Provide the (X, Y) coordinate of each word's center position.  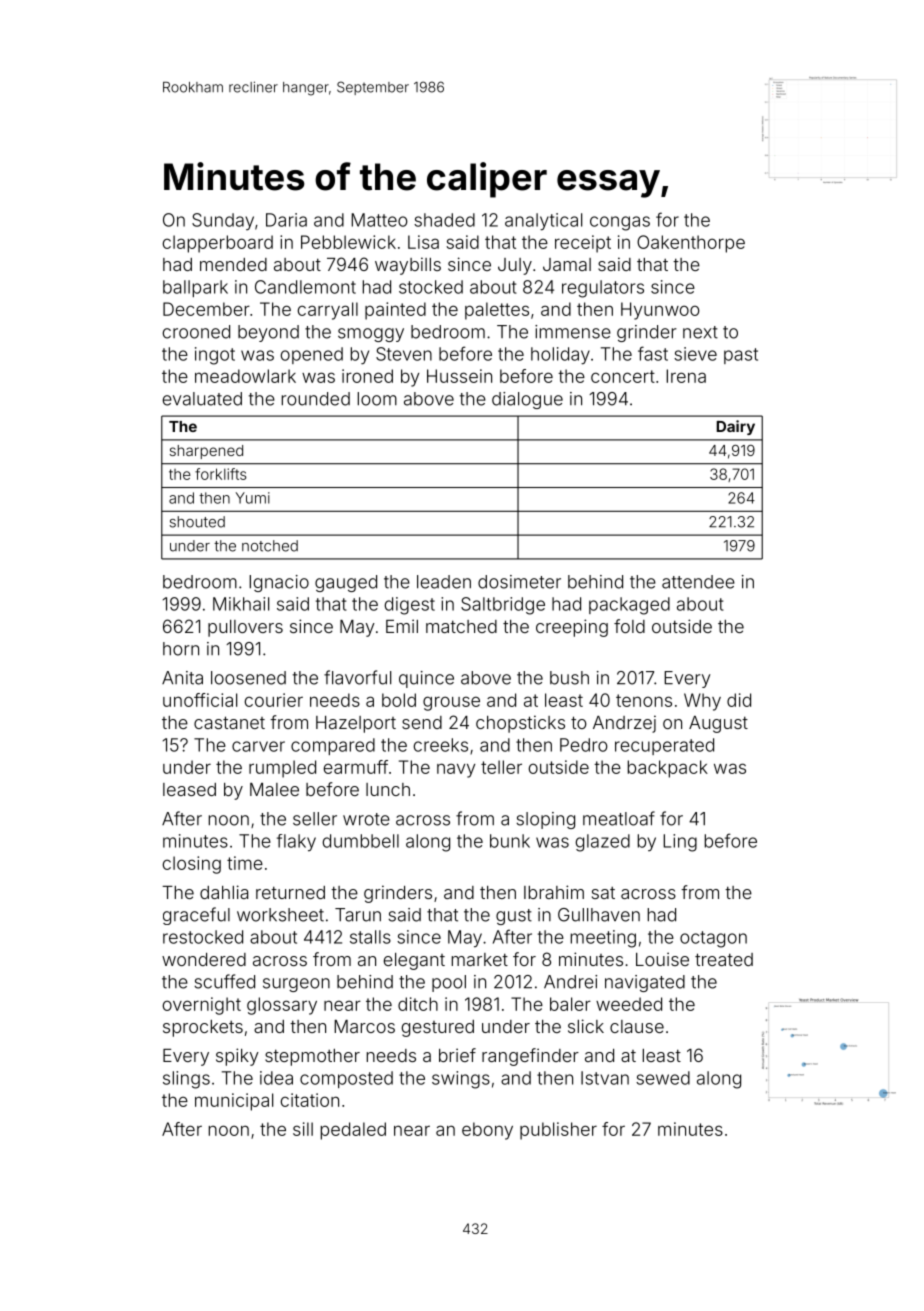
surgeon (296, 985)
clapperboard (218, 244)
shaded (444, 220)
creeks (441, 745)
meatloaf (619, 818)
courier (274, 700)
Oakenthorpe (691, 244)
